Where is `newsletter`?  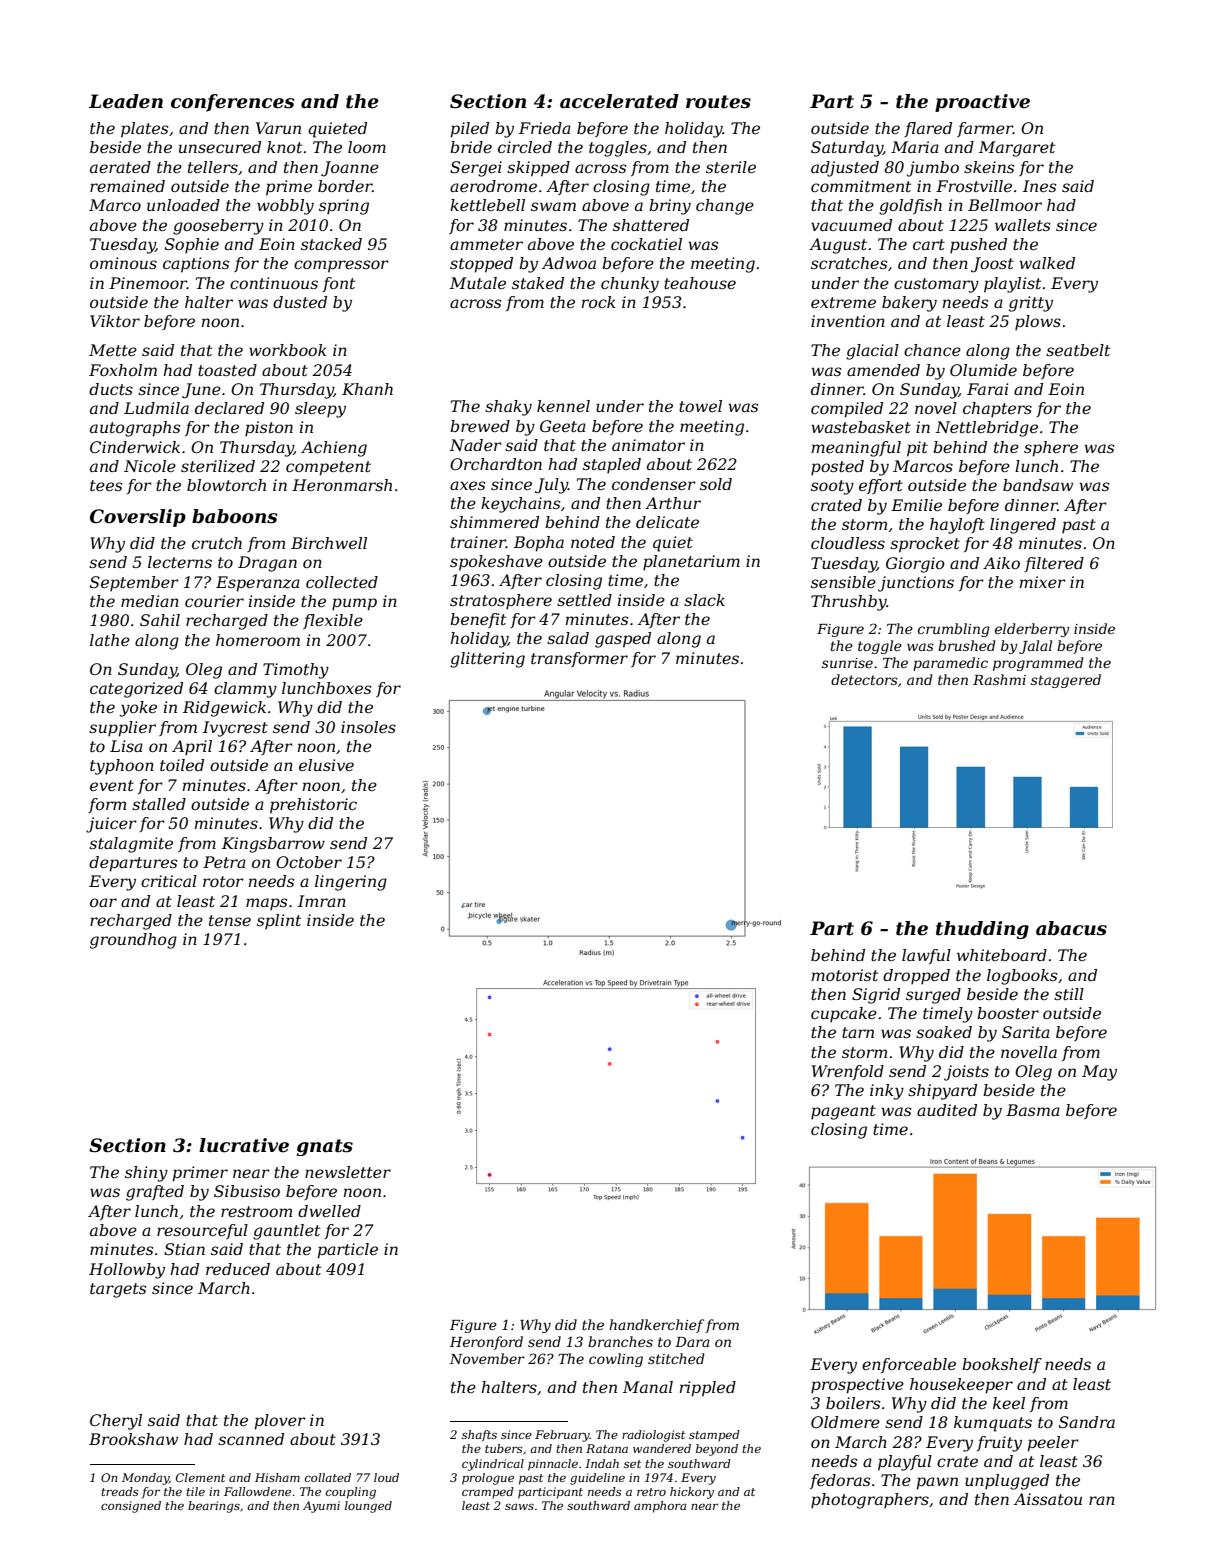 newsletter is located at coordinates (348, 1172).
